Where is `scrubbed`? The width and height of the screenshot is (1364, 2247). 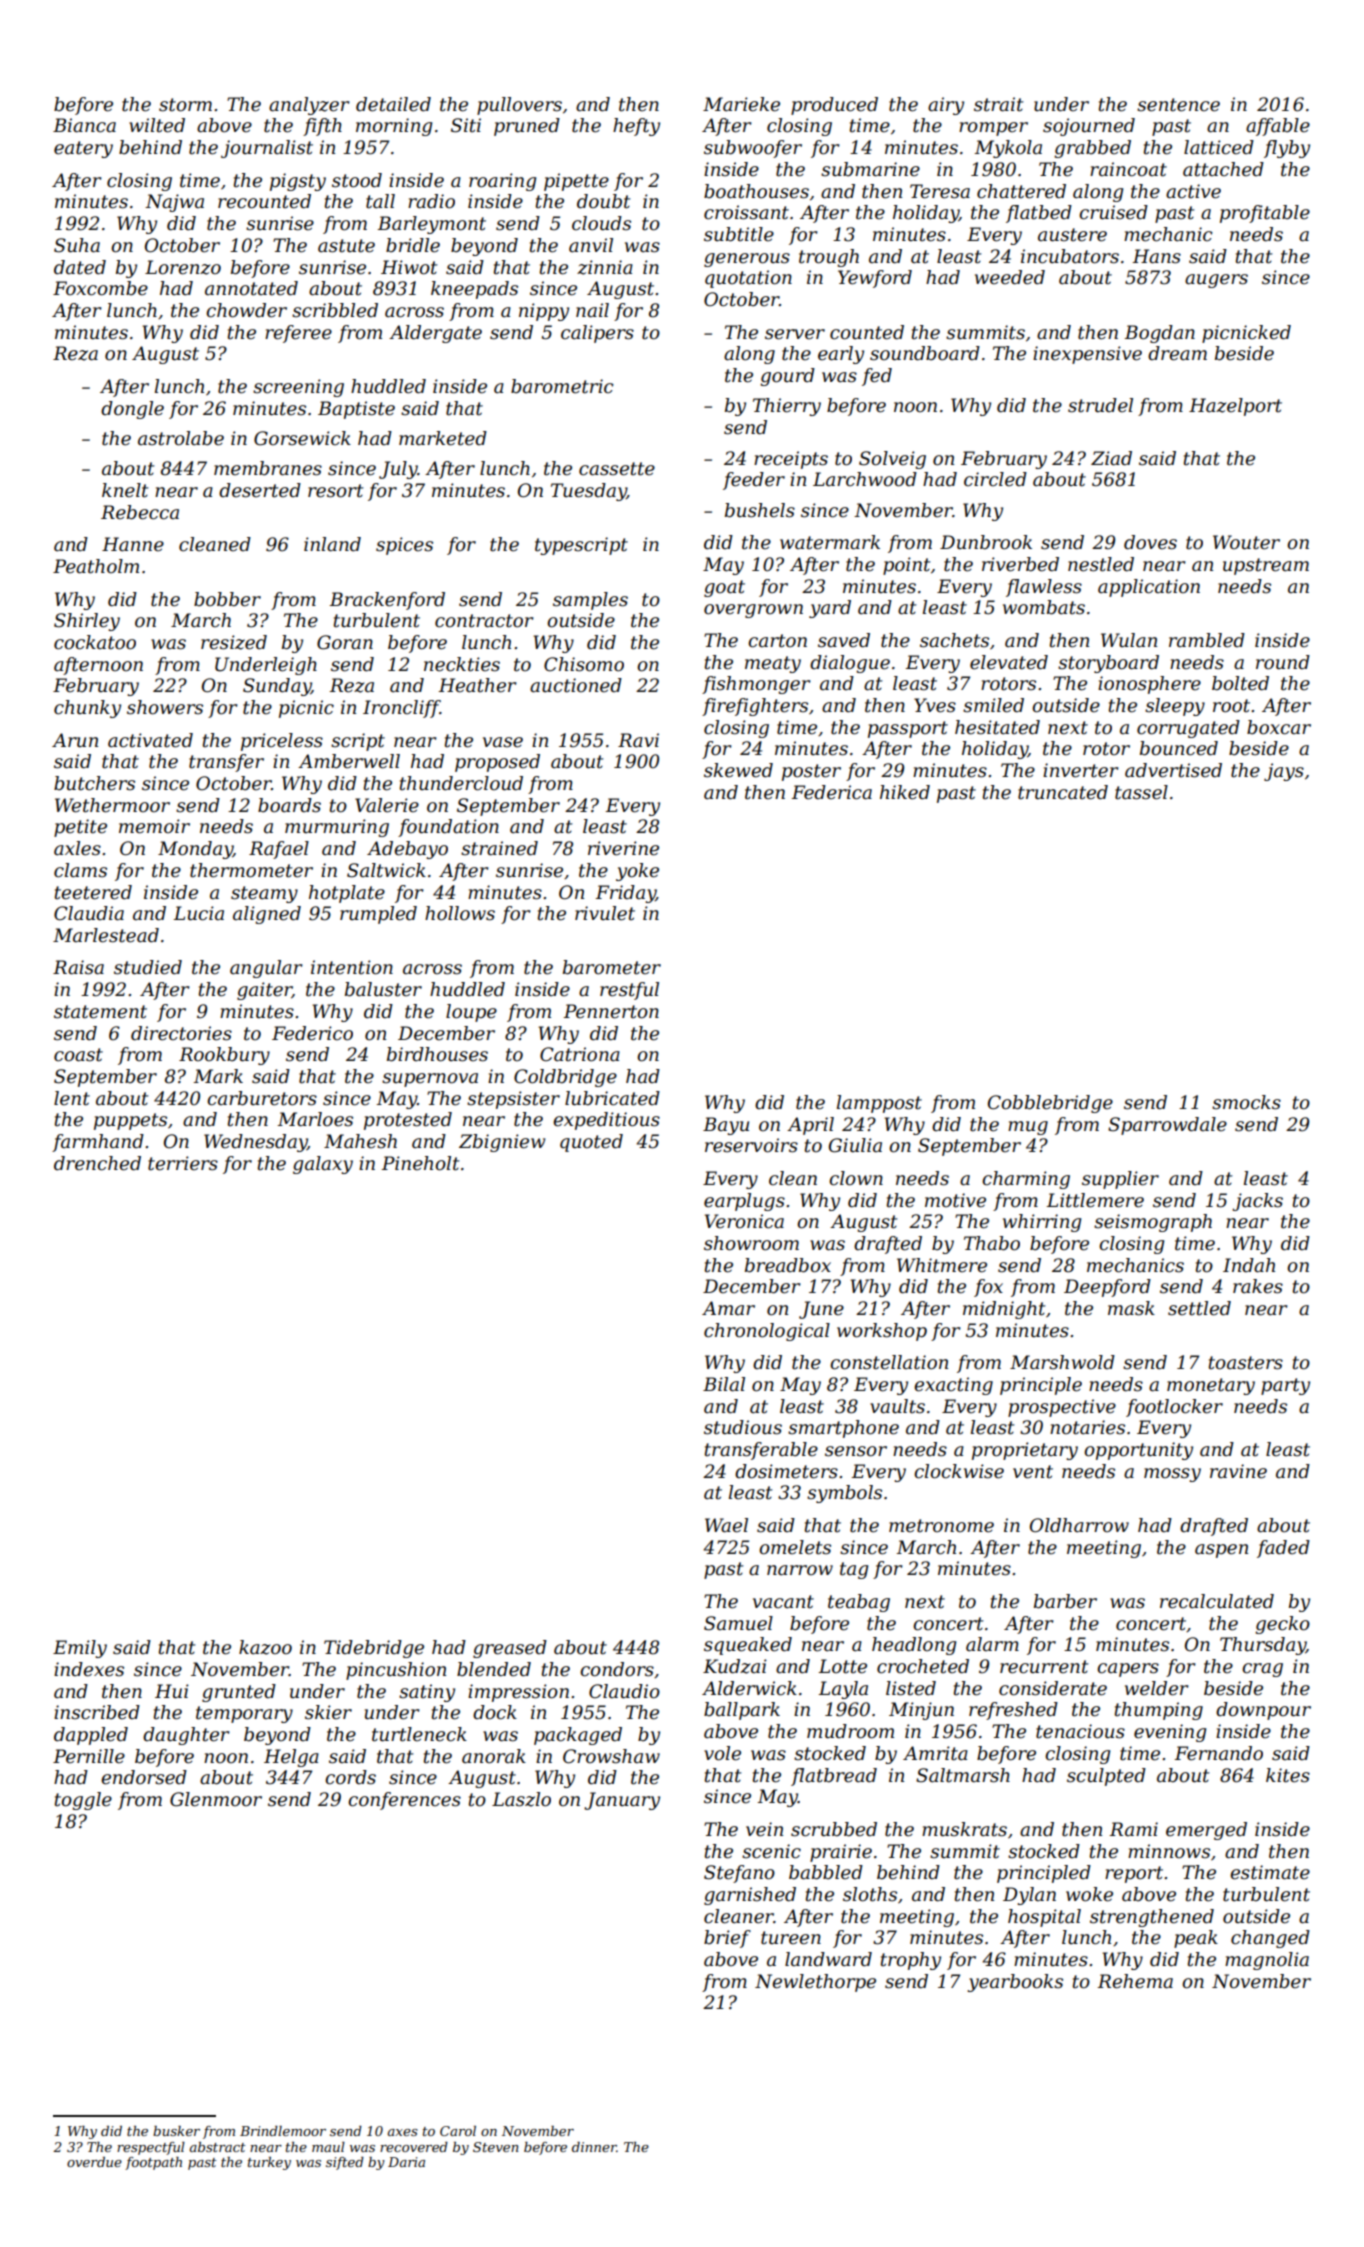
scrubbed is located at coordinates (834, 1829).
